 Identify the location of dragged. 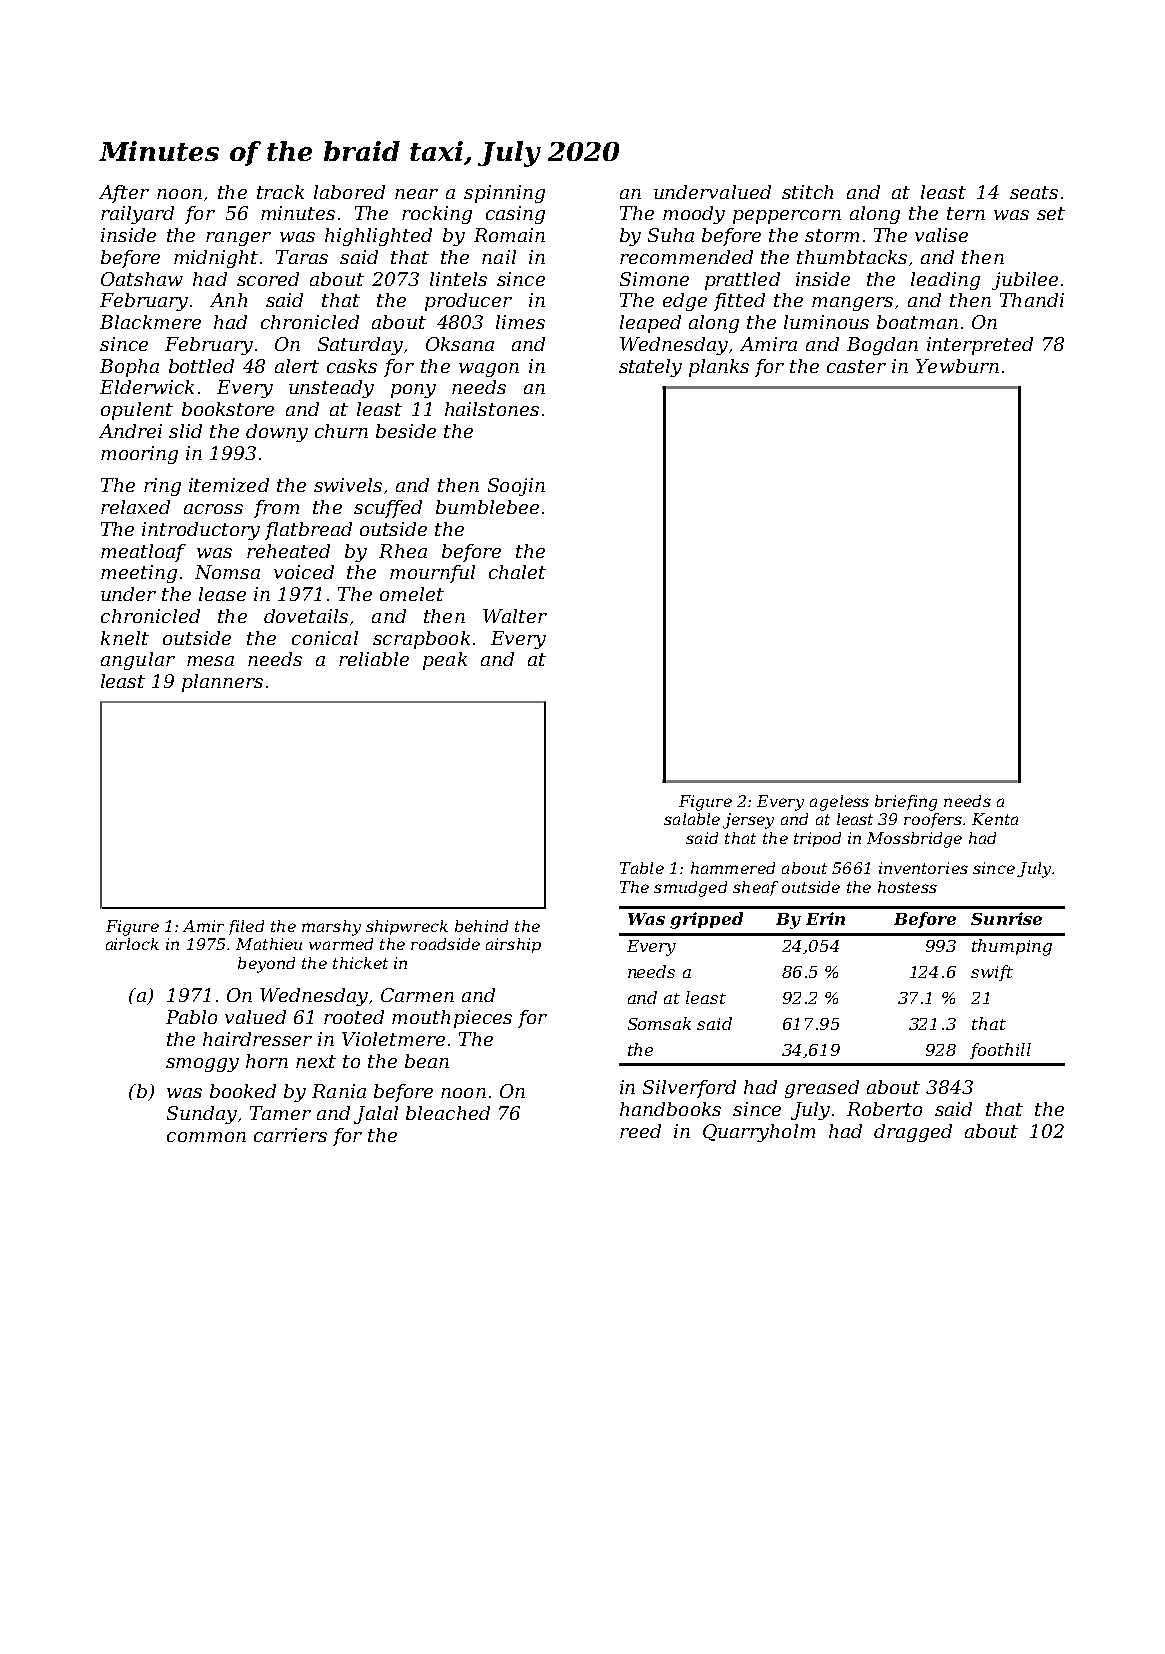
(913, 1133).
